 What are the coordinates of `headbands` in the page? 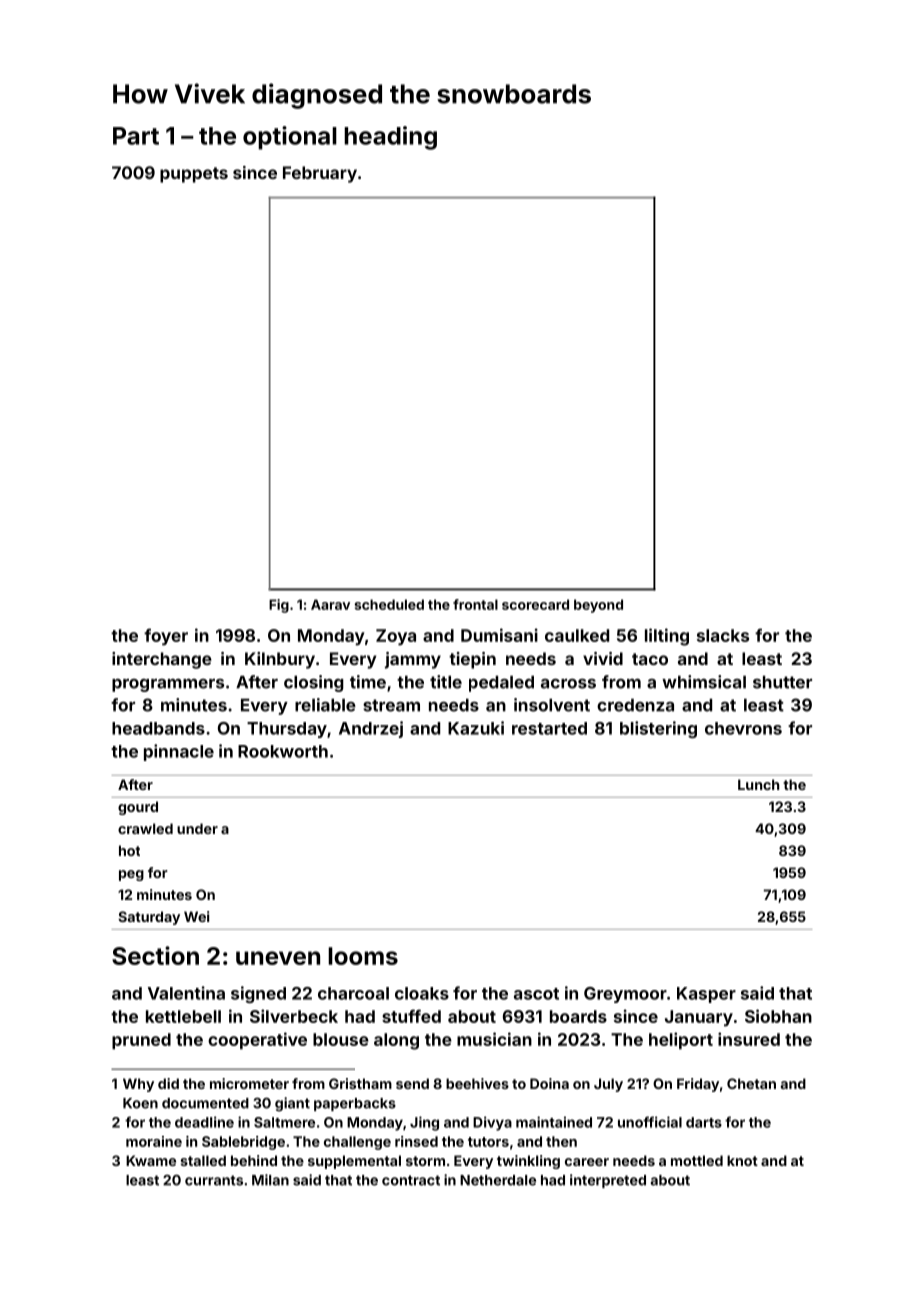 It's located at (158, 728).
